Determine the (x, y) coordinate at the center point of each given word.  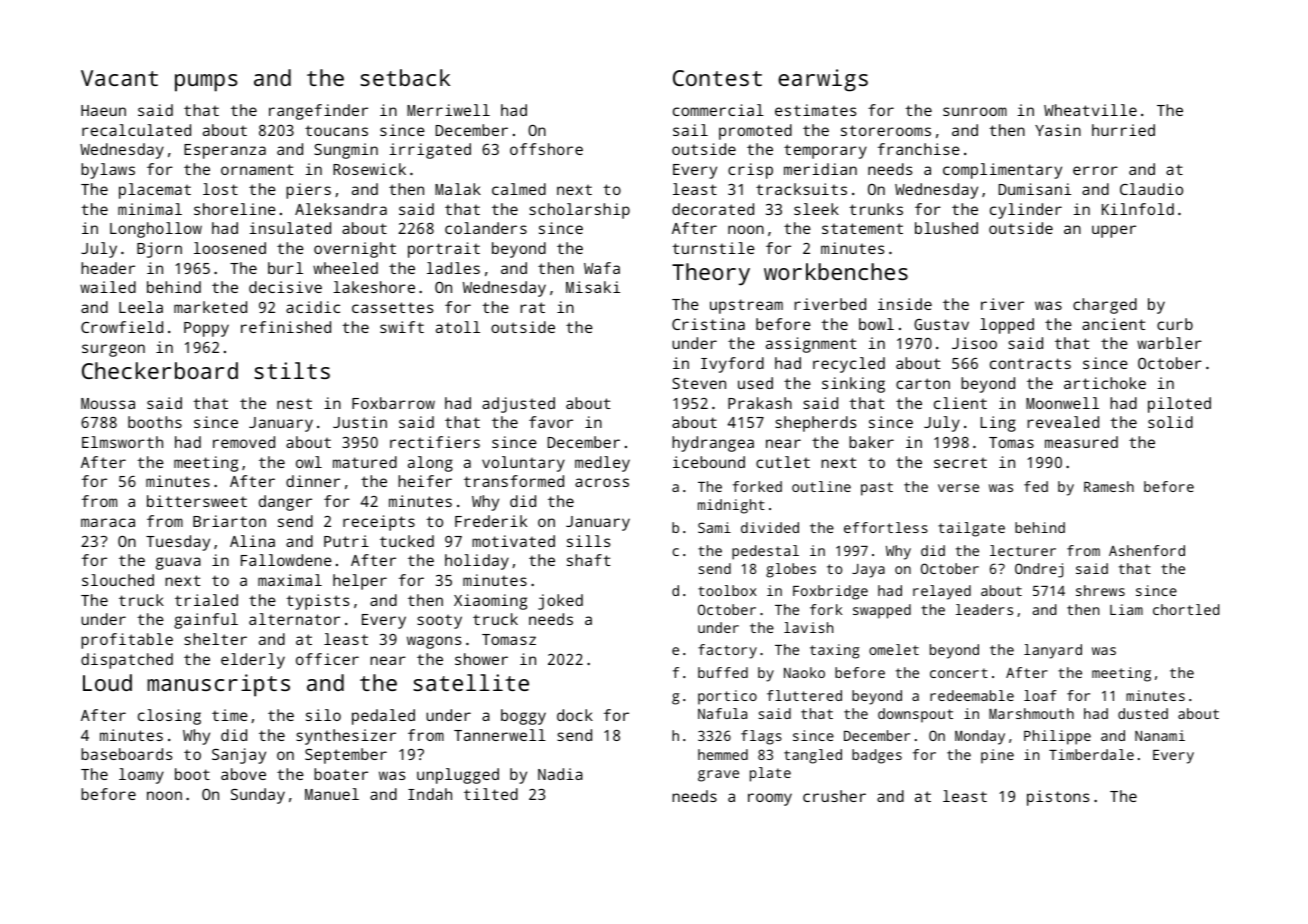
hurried (1123, 130)
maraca (108, 522)
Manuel (332, 794)
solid (1170, 422)
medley (602, 464)
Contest (717, 78)
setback (405, 77)
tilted (491, 794)
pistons (1058, 798)
